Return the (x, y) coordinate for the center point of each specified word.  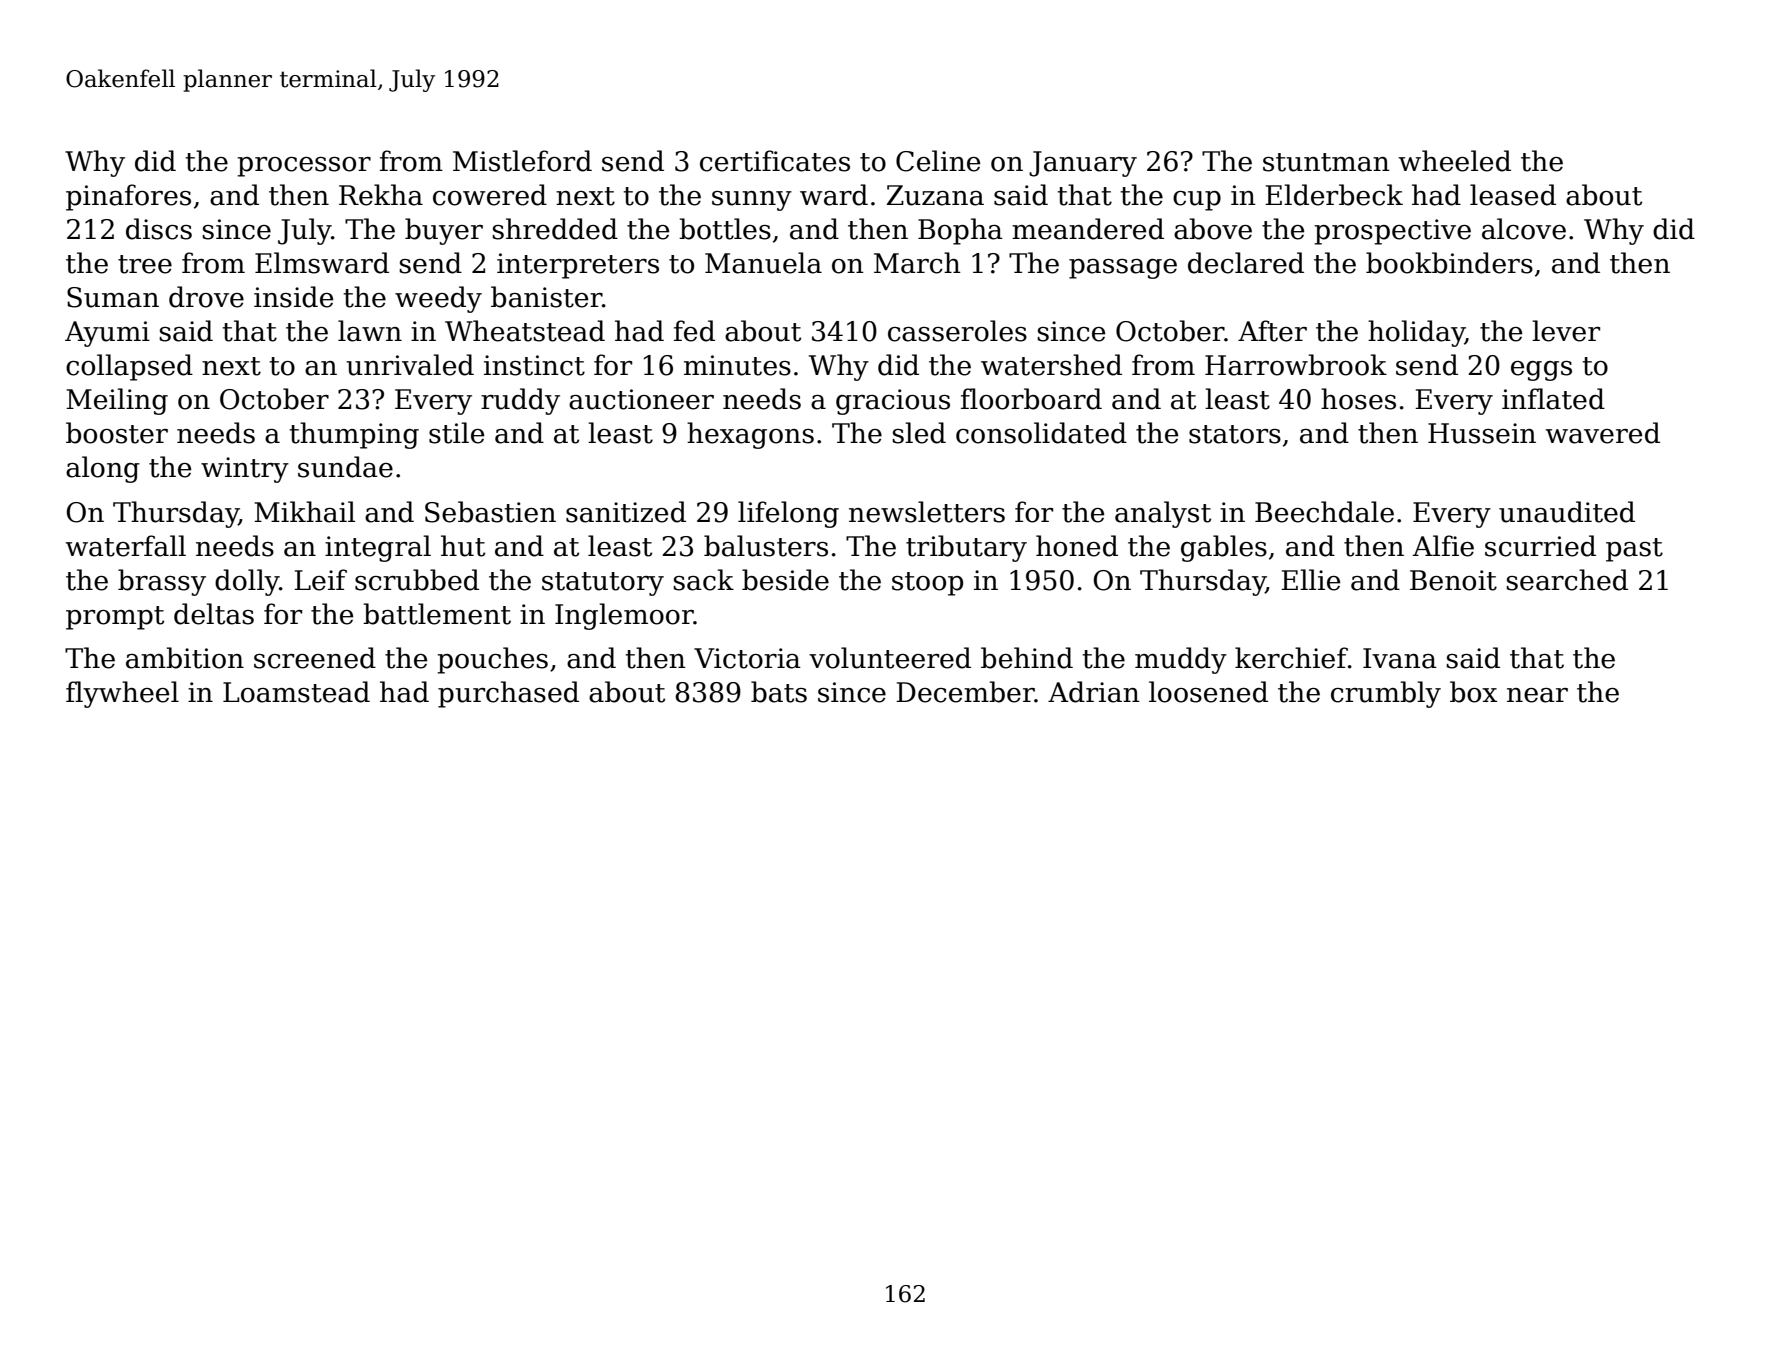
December (965, 692)
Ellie (1310, 580)
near (1537, 695)
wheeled (1455, 161)
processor (304, 167)
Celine (938, 161)
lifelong (788, 514)
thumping (354, 435)
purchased (508, 694)
